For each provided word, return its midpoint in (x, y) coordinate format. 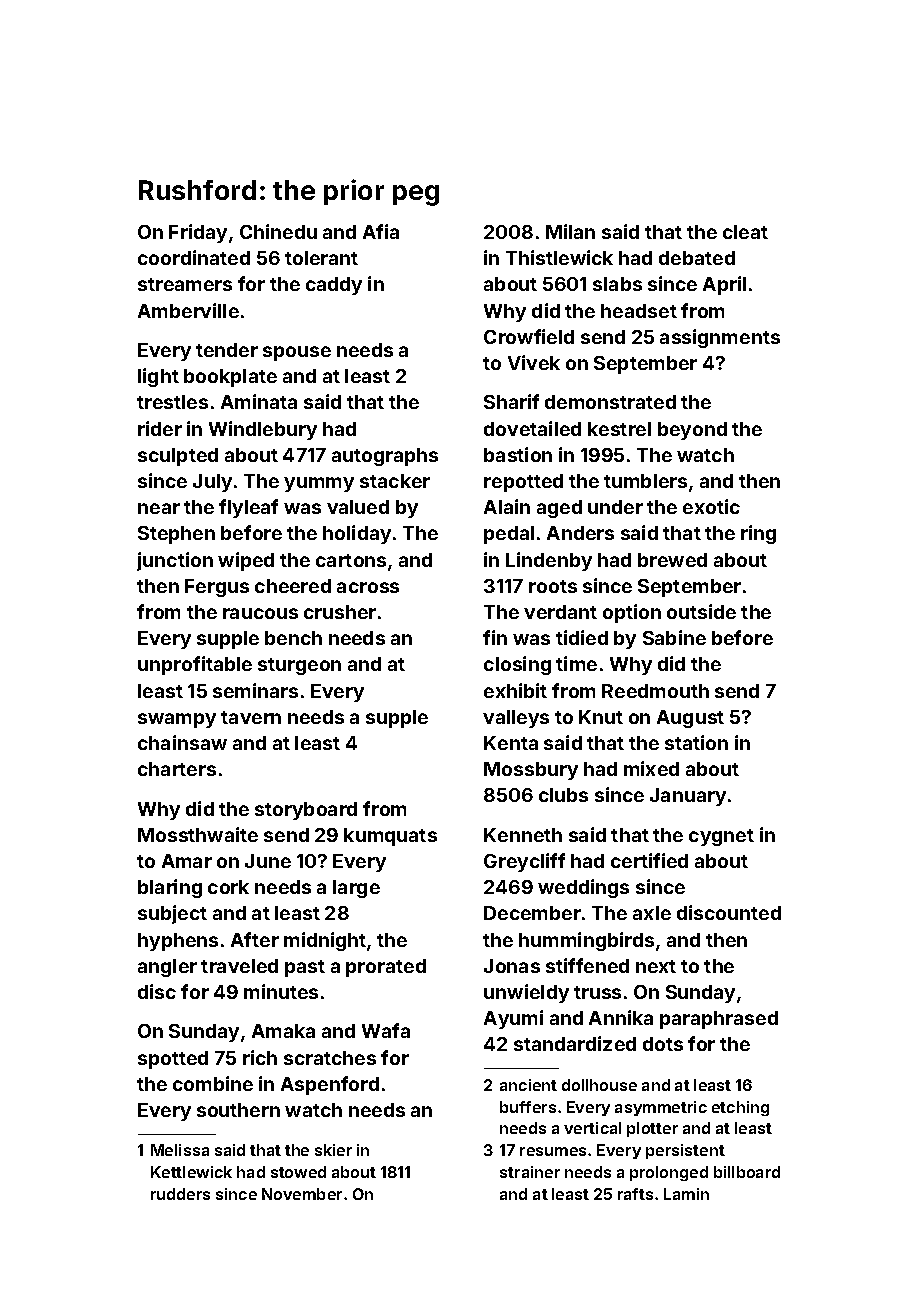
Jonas (512, 966)
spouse (297, 353)
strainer (530, 1172)
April (724, 285)
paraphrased (719, 1020)
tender (227, 350)
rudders (180, 1194)
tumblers (645, 481)
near (159, 508)
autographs (385, 457)
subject (172, 914)
